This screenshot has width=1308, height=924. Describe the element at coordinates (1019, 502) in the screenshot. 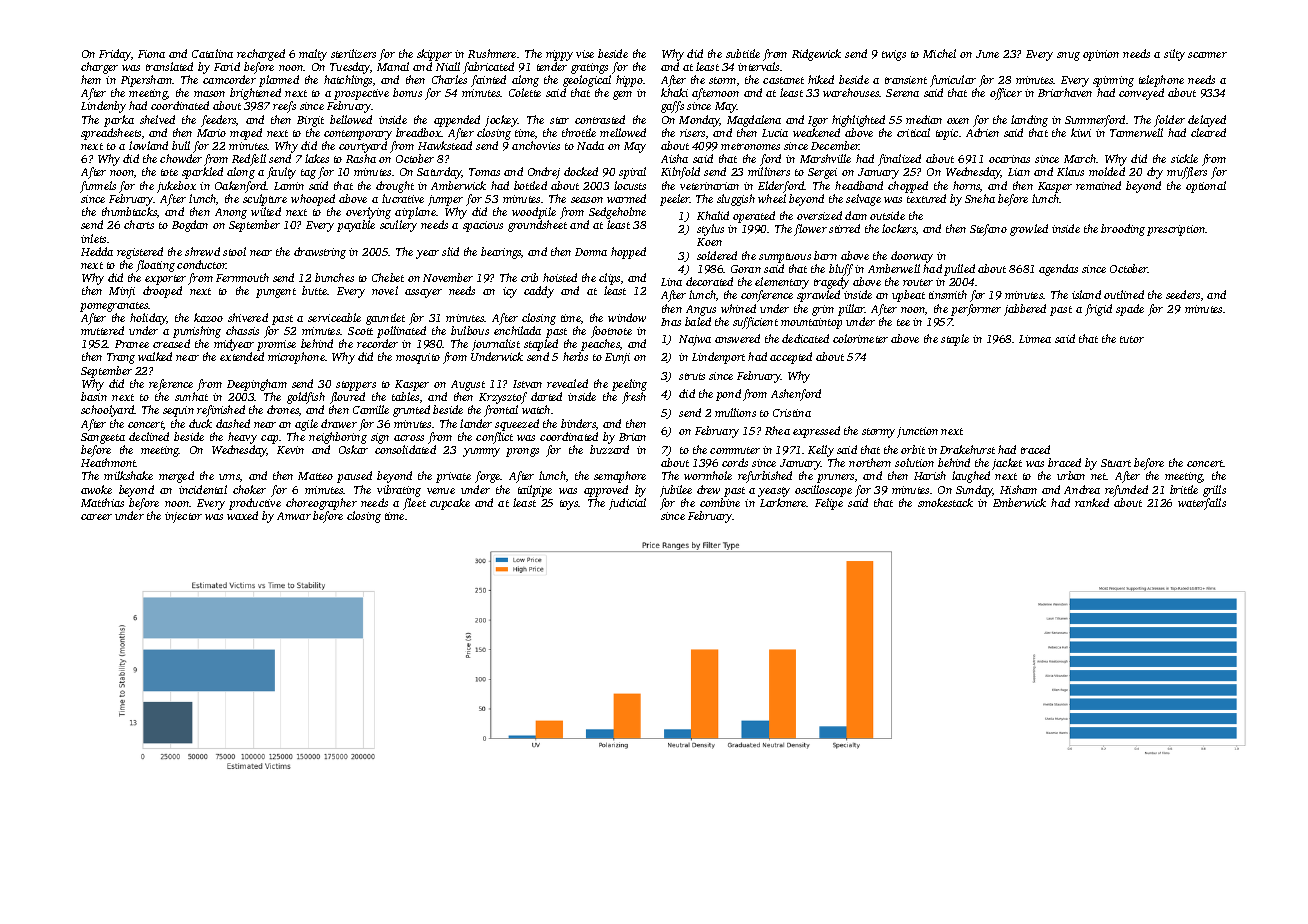

I see `Emberwick` at that location.
